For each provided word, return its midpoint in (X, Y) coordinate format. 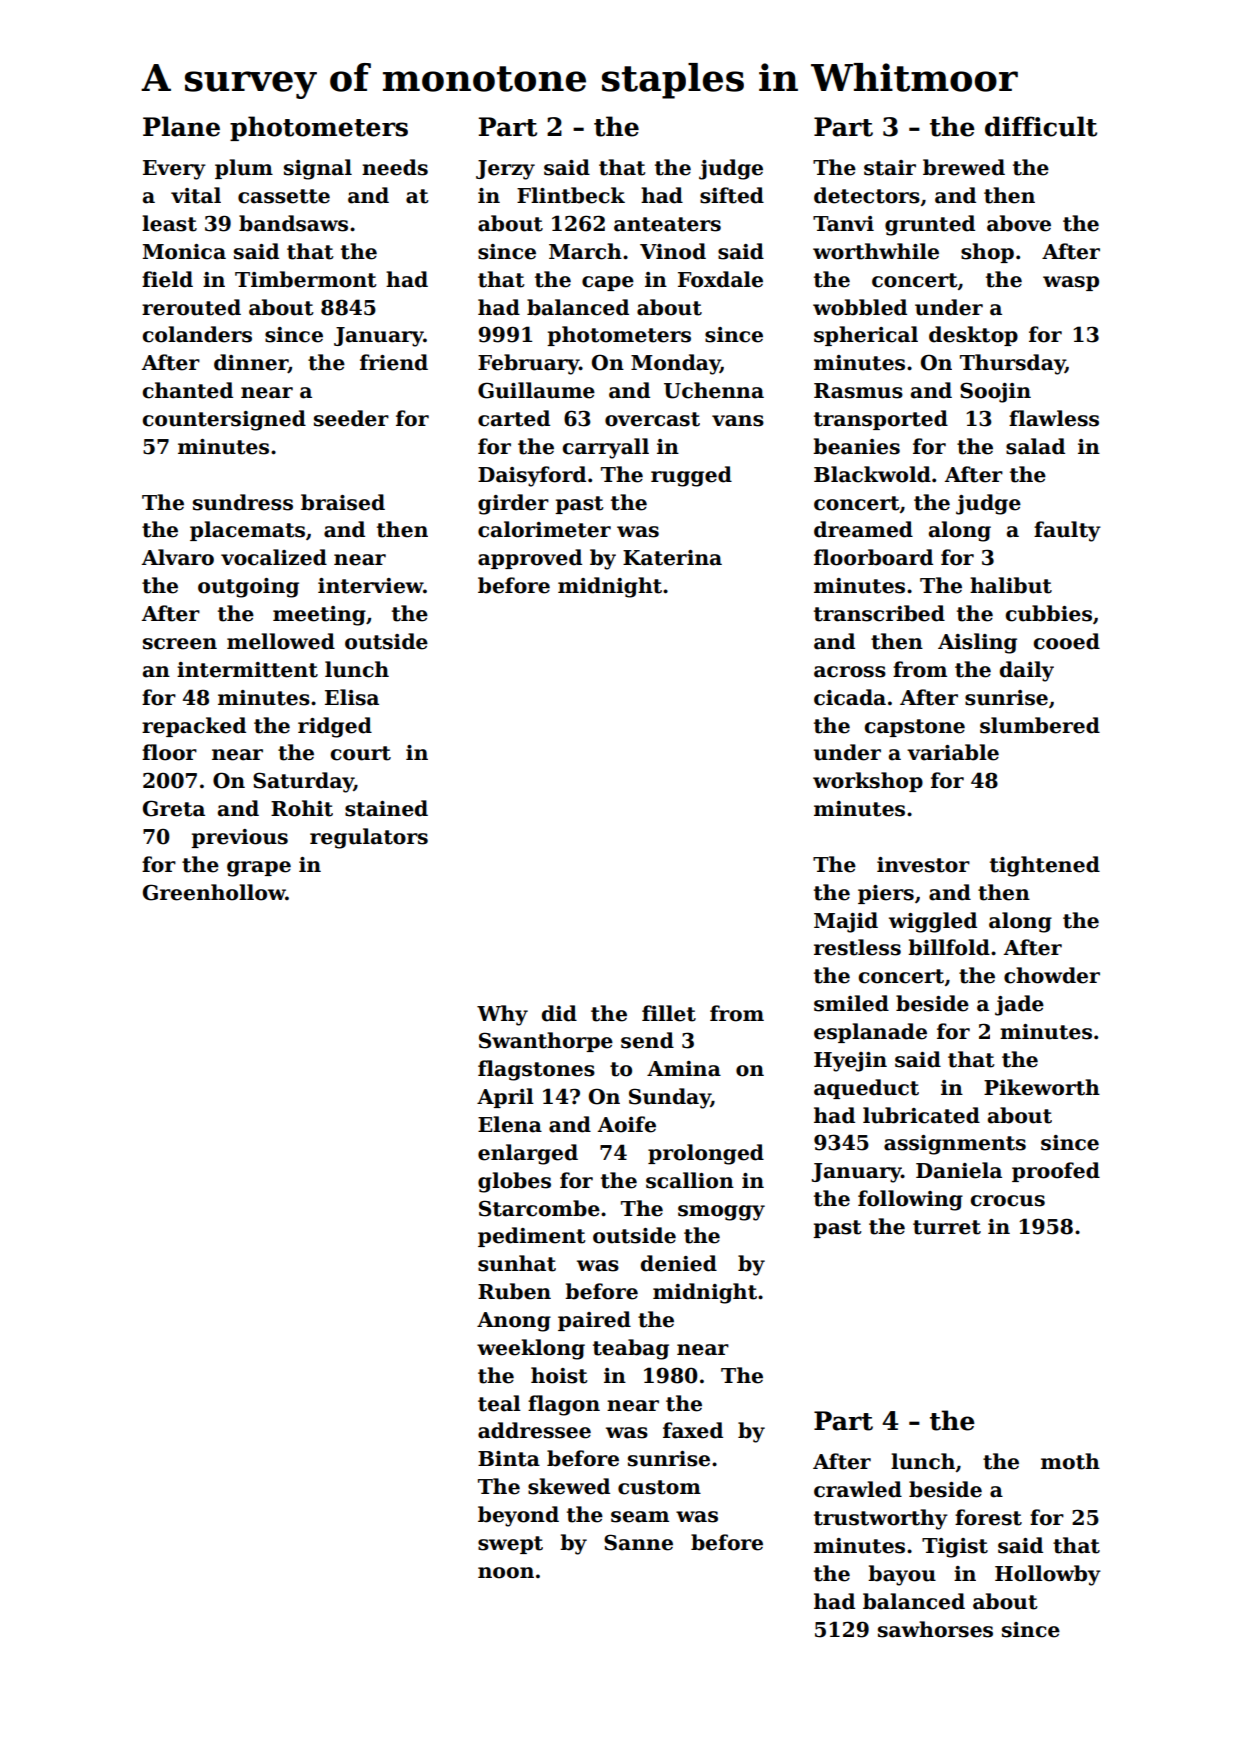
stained (386, 808)
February (528, 364)
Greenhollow (214, 892)
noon (506, 1573)
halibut (1011, 585)
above (1019, 223)
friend (394, 362)
